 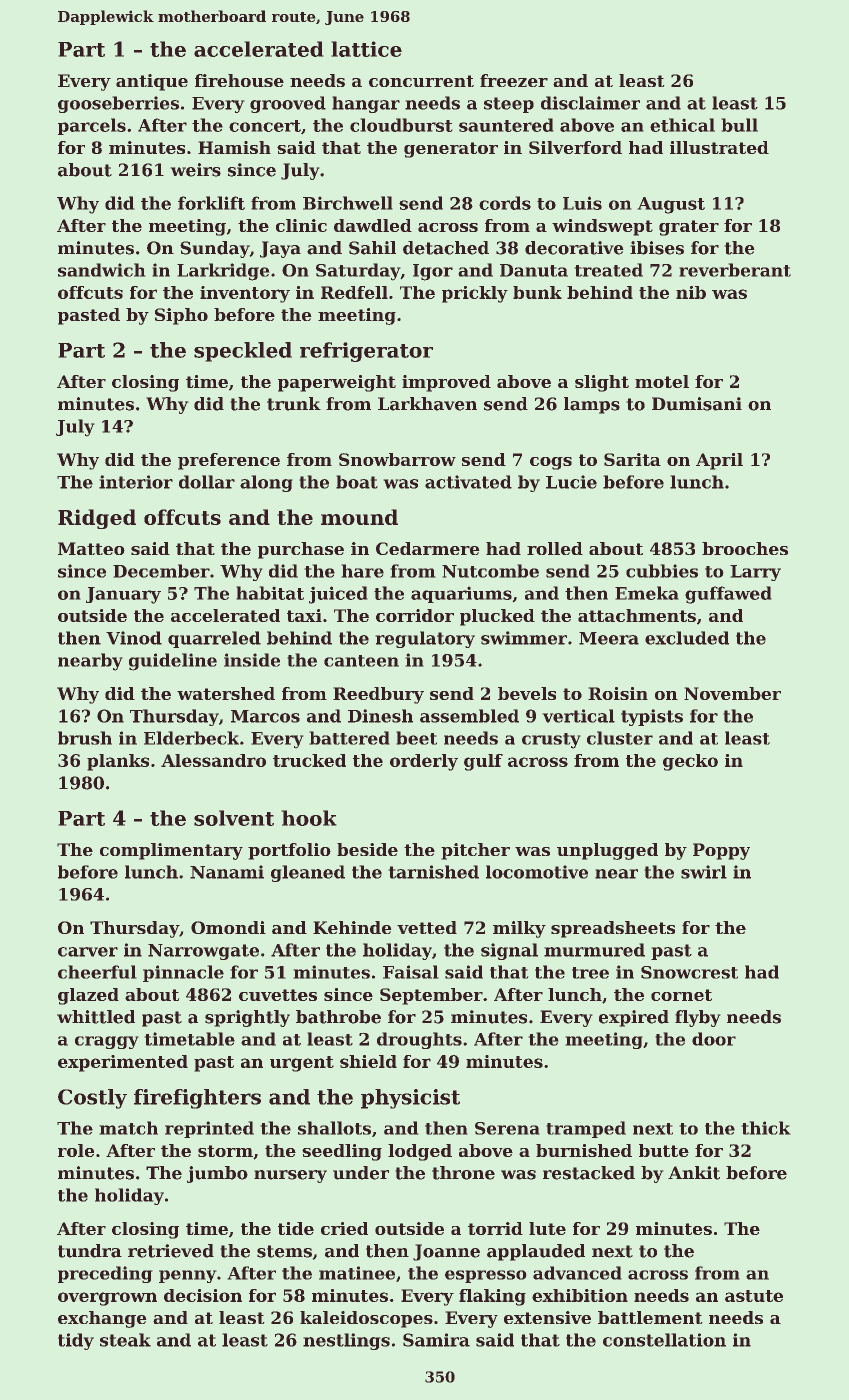 I want to click on spreadsheets, so click(x=613, y=929).
